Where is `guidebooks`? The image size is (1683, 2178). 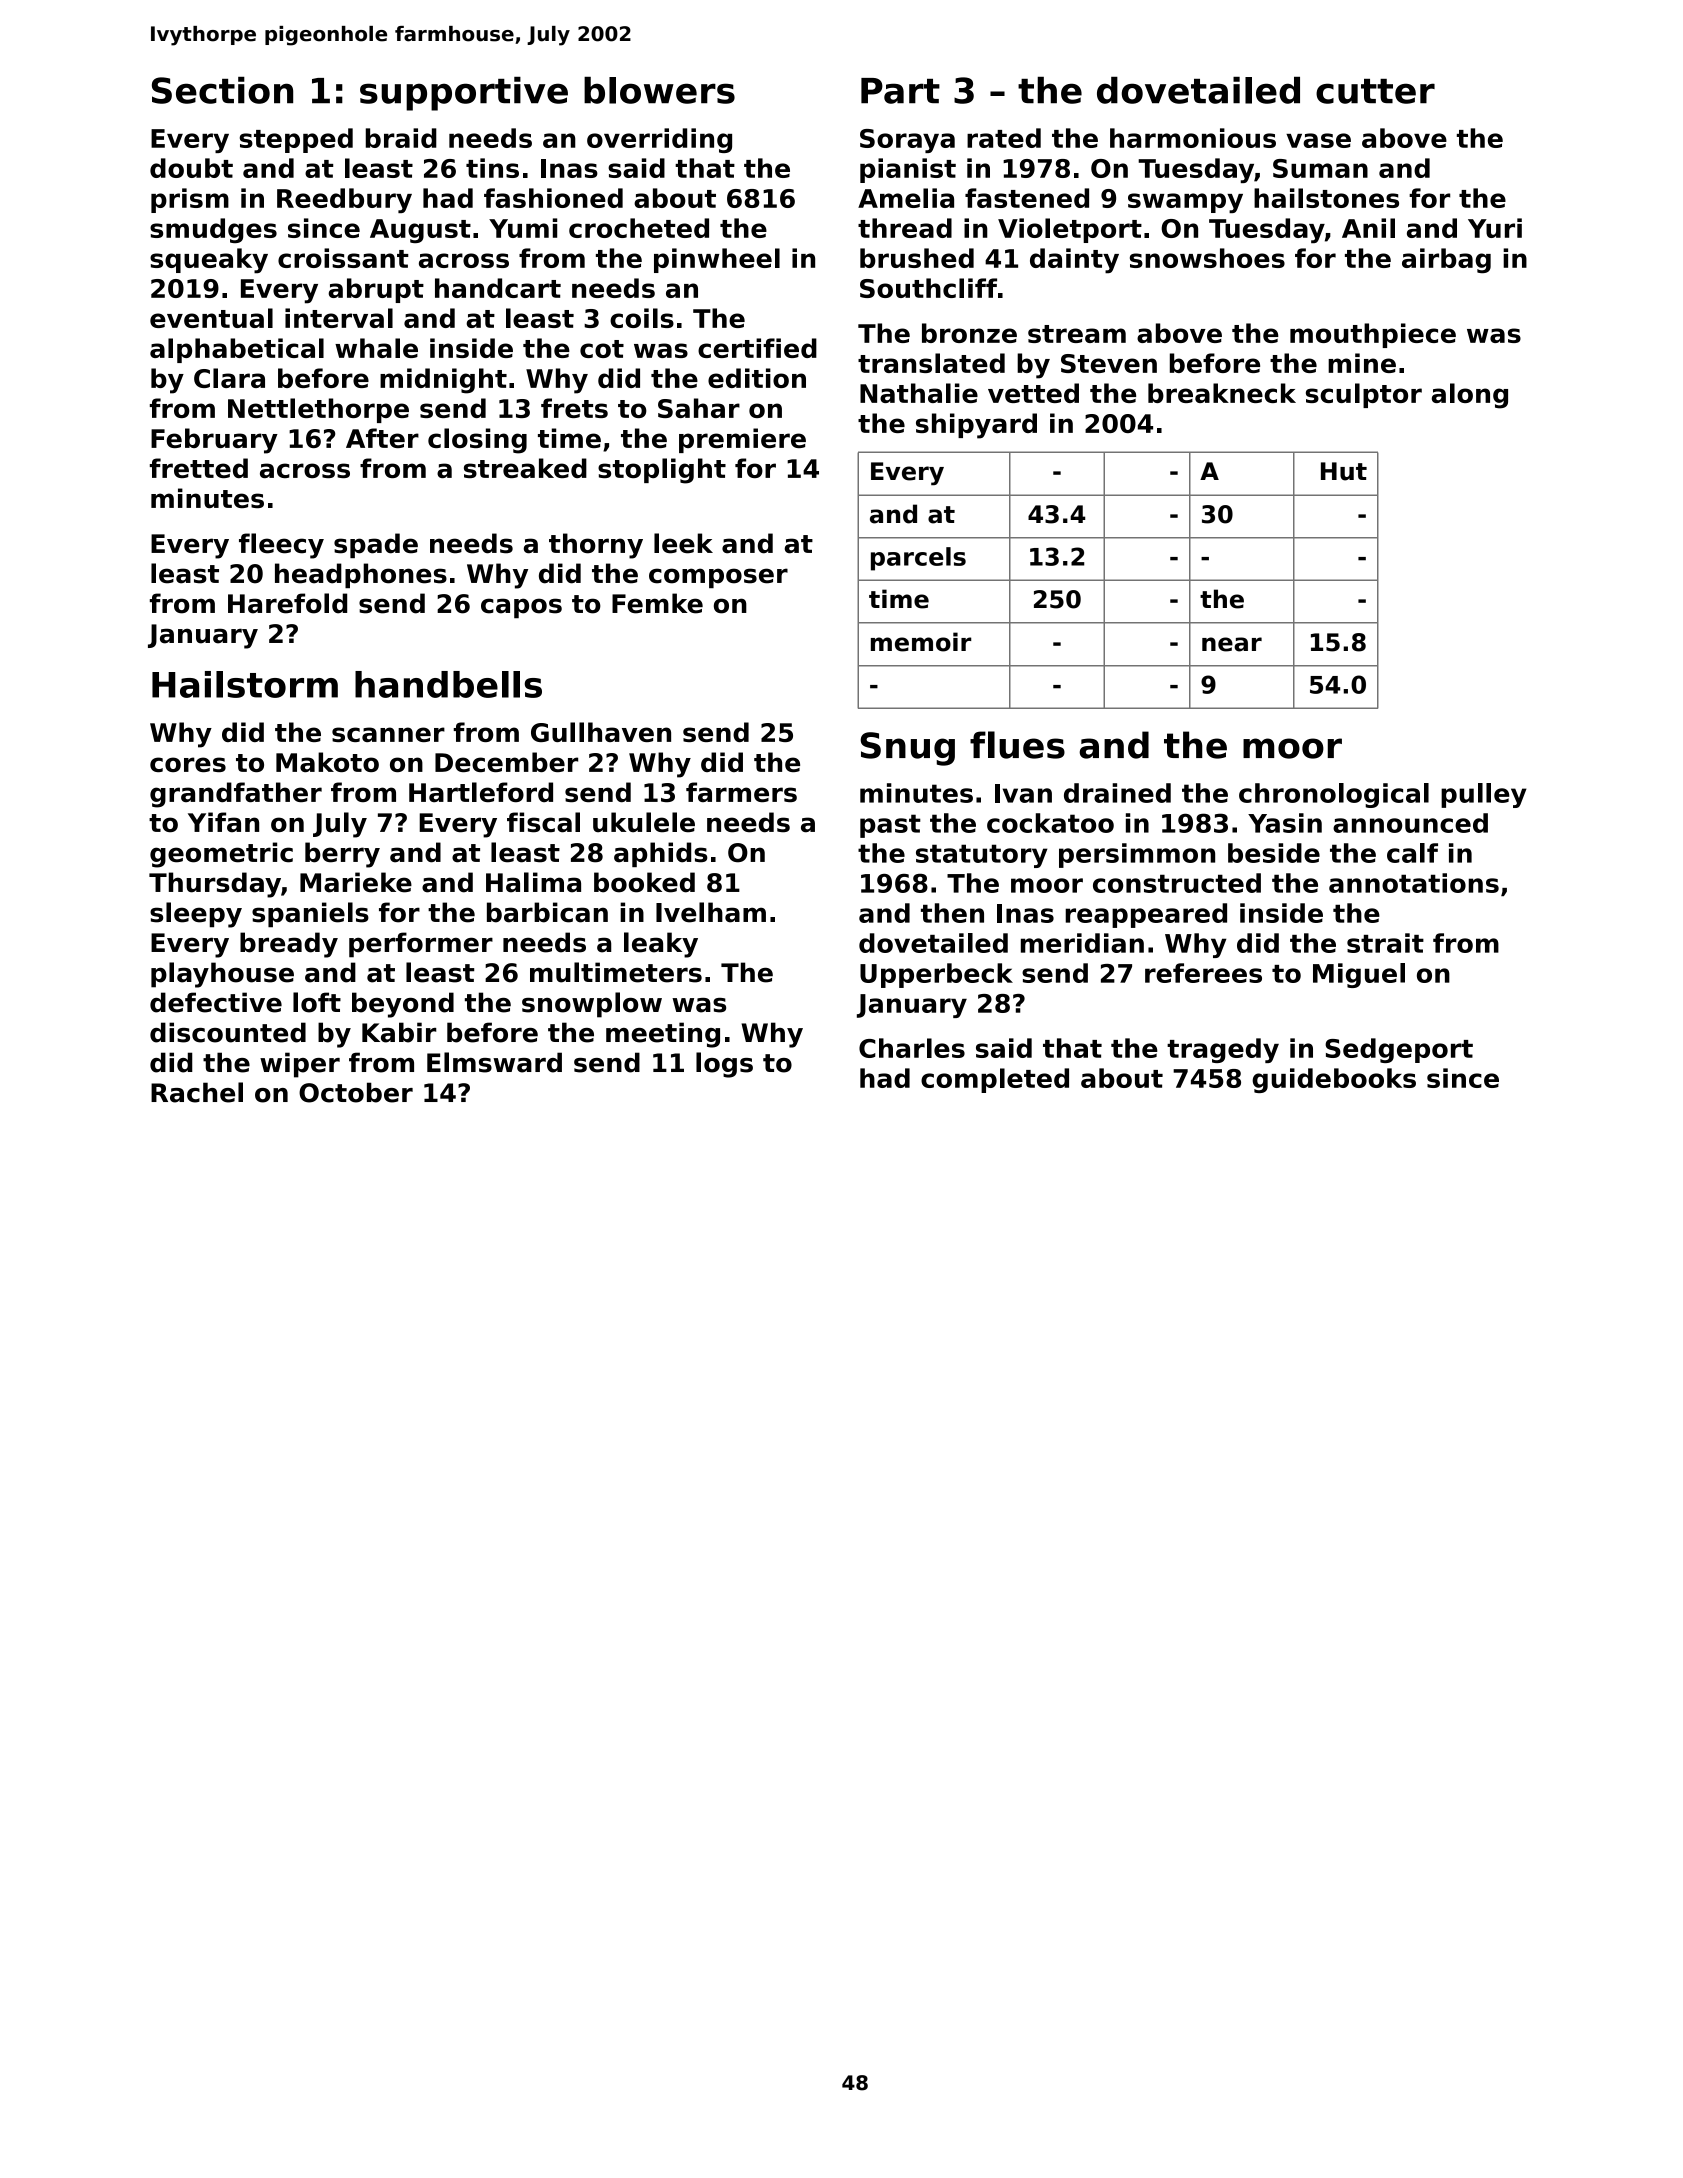 guidebooks is located at coordinates (1334, 1080).
